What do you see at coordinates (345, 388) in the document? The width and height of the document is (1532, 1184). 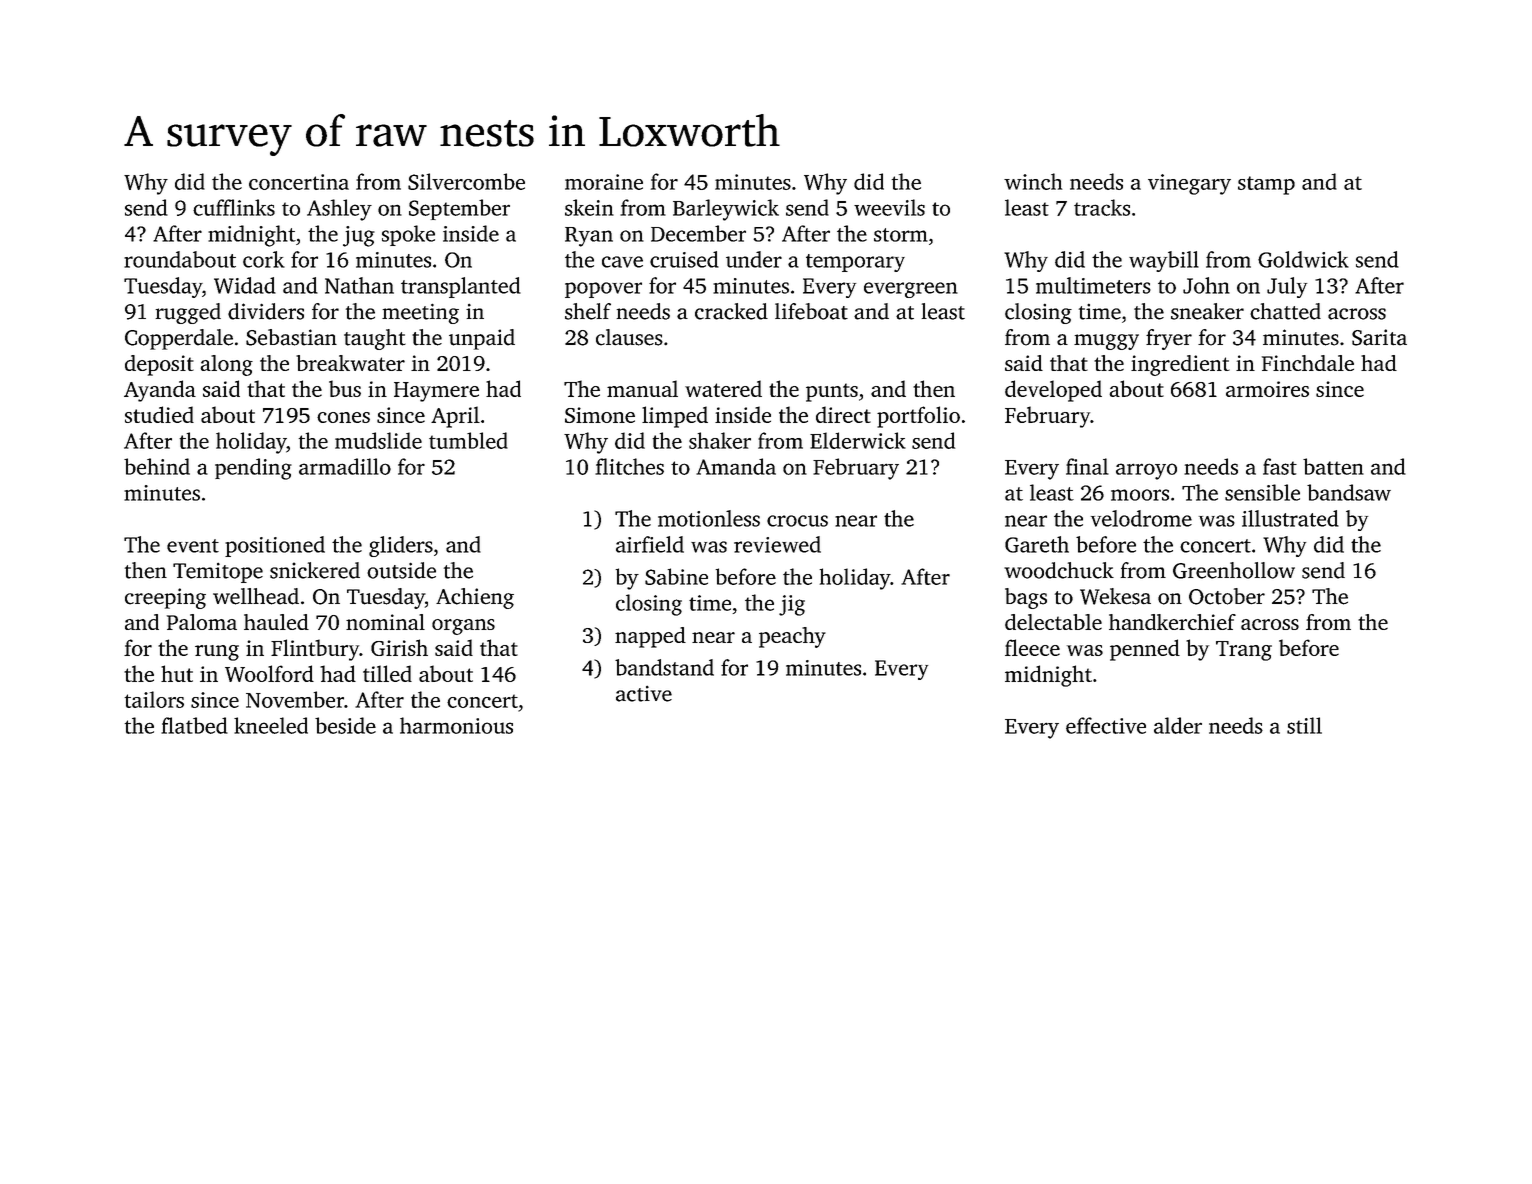 I see `bus` at bounding box center [345, 388].
